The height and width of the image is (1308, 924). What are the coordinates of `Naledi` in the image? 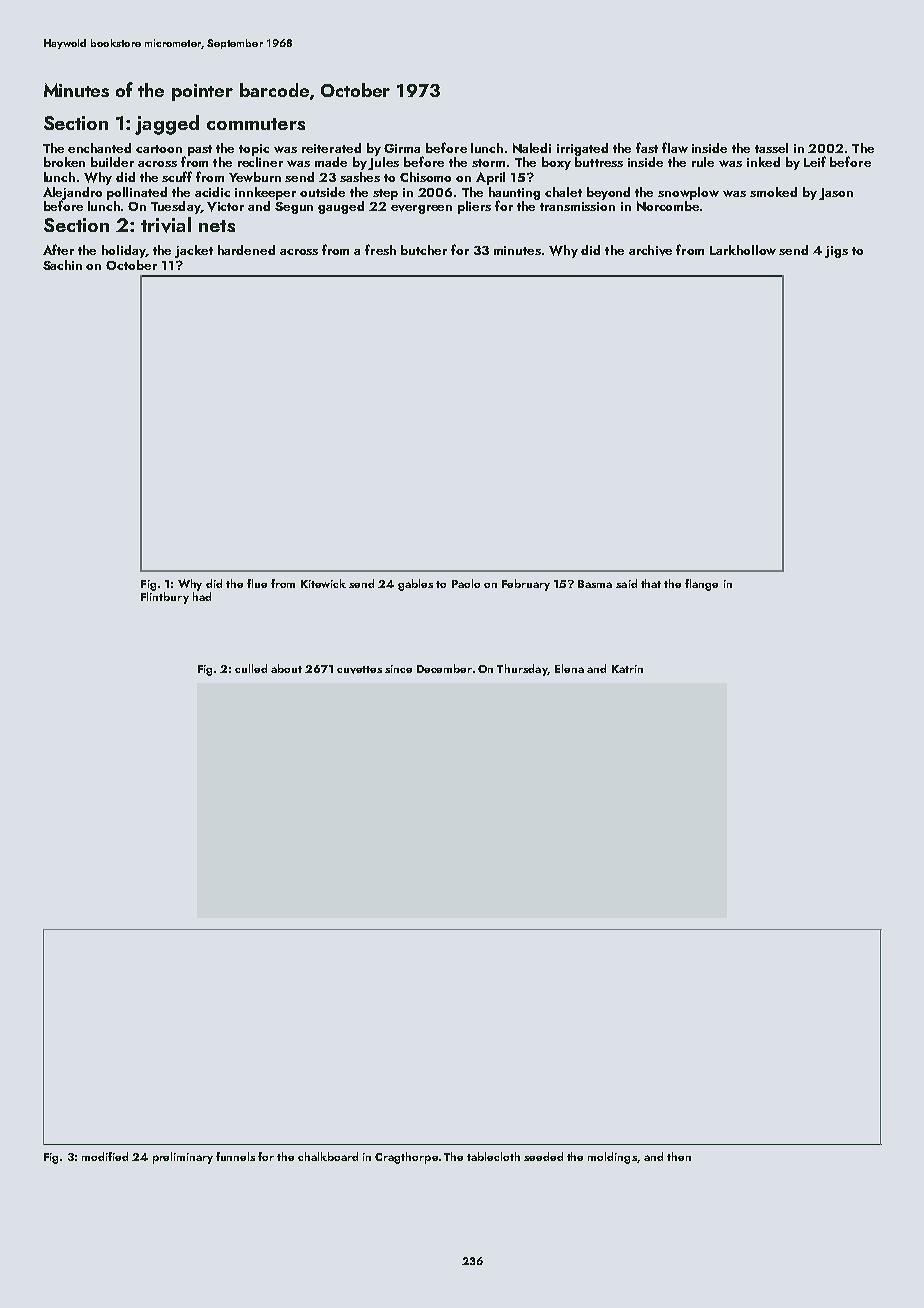 It's located at (532, 148).
